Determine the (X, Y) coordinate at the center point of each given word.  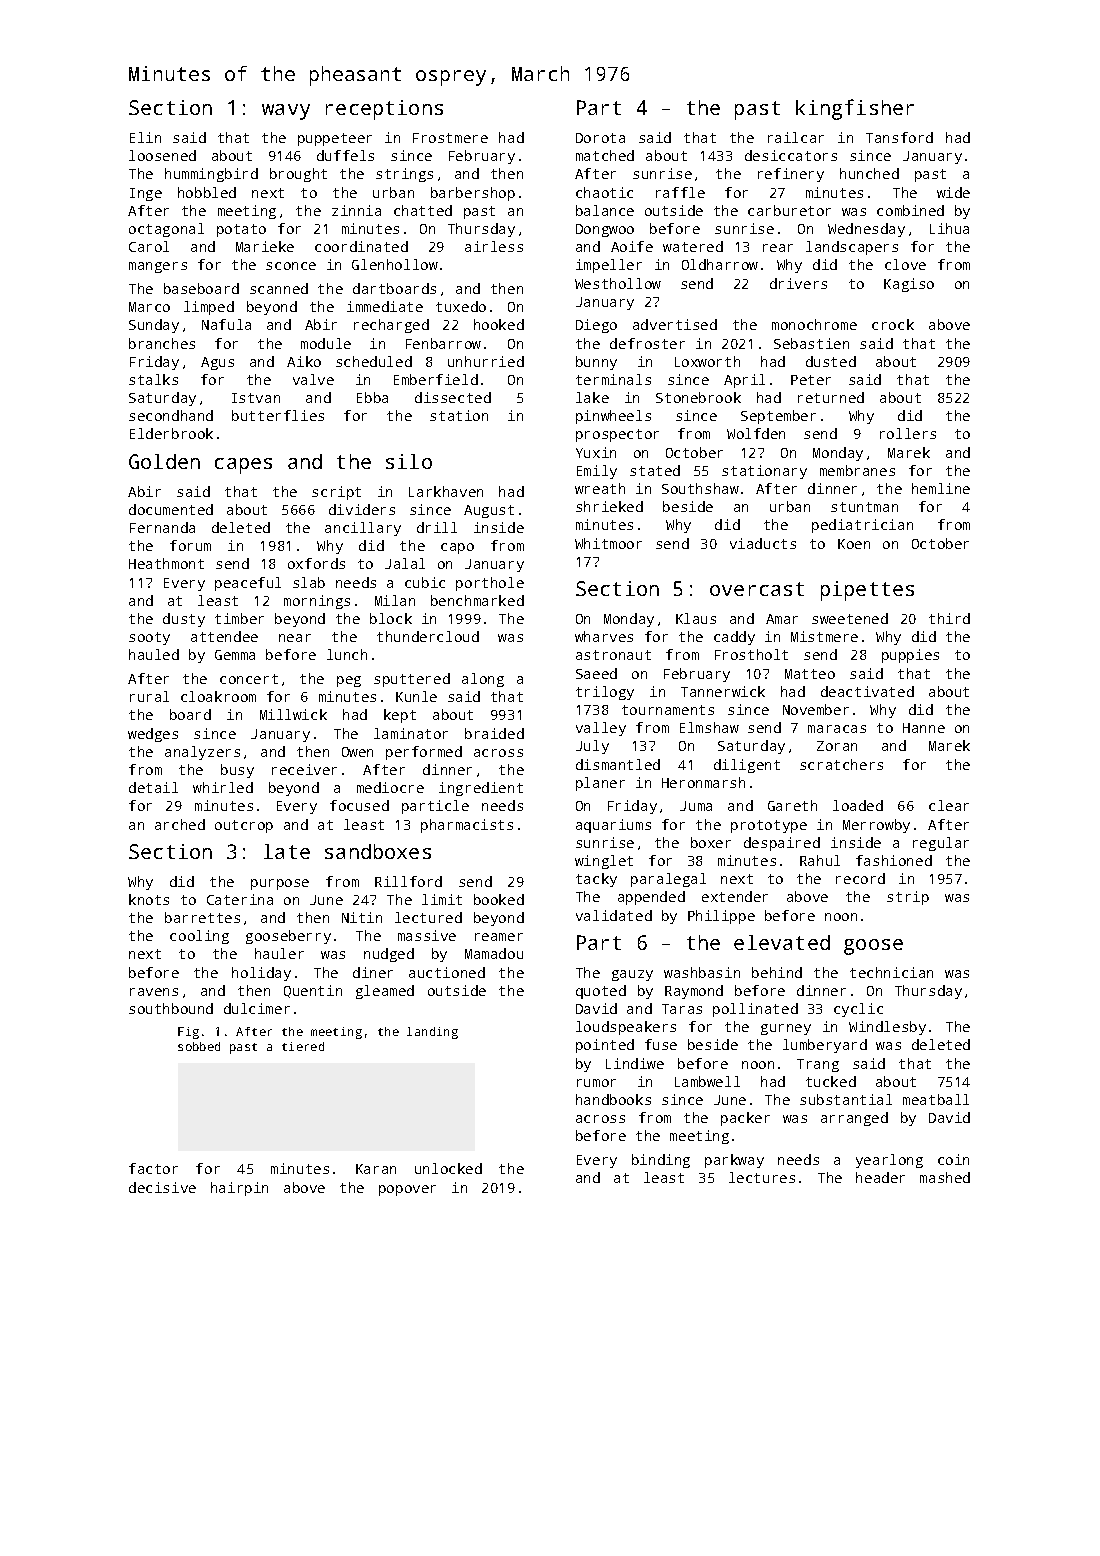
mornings (317, 602)
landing (432, 1033)
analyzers (202, 753)
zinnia (356, 210)
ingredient (481, 789)
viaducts (763, 543)
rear (778, 248)
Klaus (696, 618)
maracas (837, 729)
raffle (680, 192)
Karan (376, 1169)
